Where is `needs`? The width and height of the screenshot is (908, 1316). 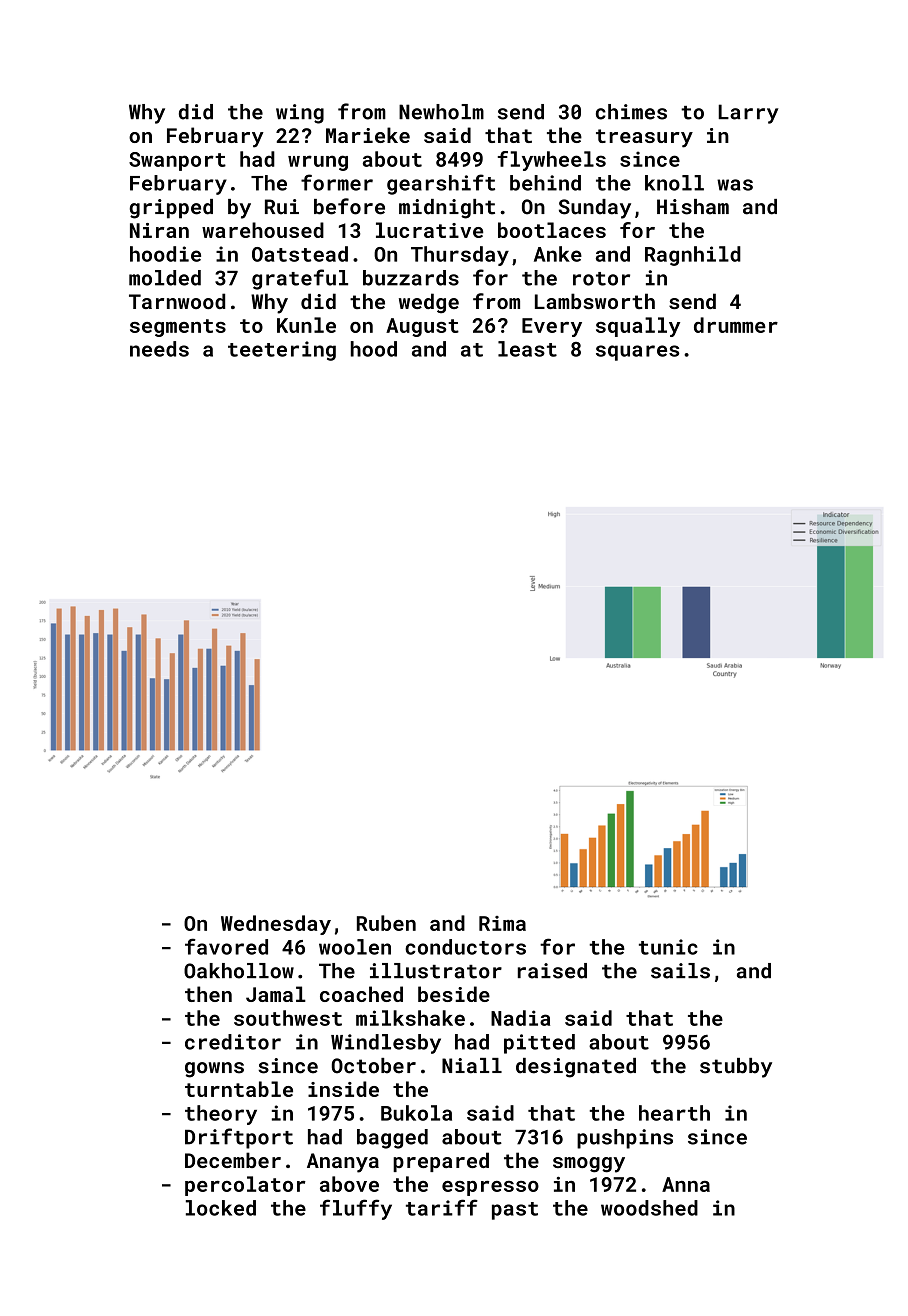 needs is located at coordinates (159, 349).
